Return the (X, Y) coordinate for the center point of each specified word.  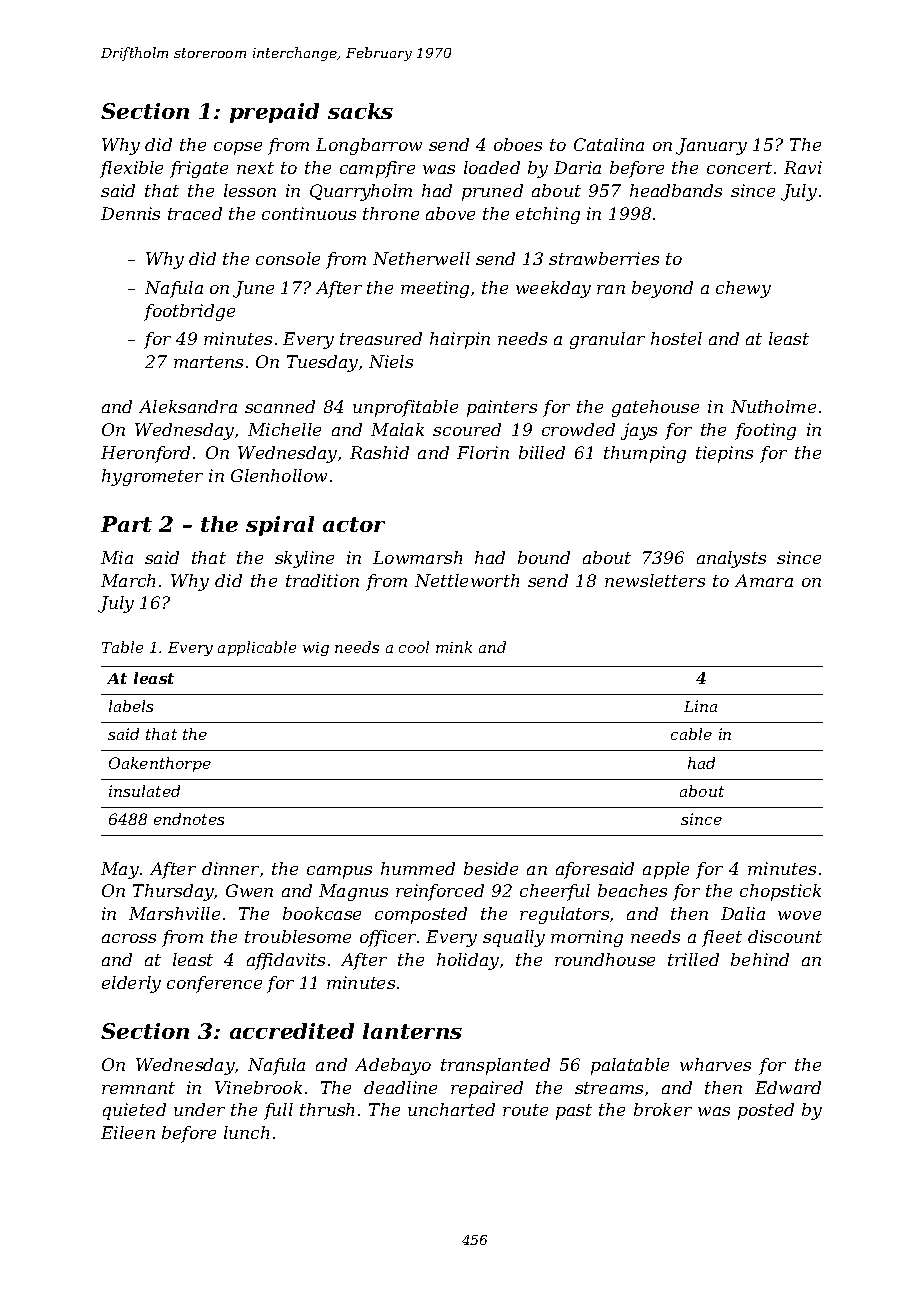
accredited (292, 1031)
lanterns (412, 1031)
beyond (662, 289)
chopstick (780, 892)
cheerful (555, 892)
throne (391, 213)
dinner (230, 868)
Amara (764, 580)
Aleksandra (188, 406)
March (128, 580)
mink (454, 647)
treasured (381, 338)
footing (765, 431)
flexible (131, 169)
